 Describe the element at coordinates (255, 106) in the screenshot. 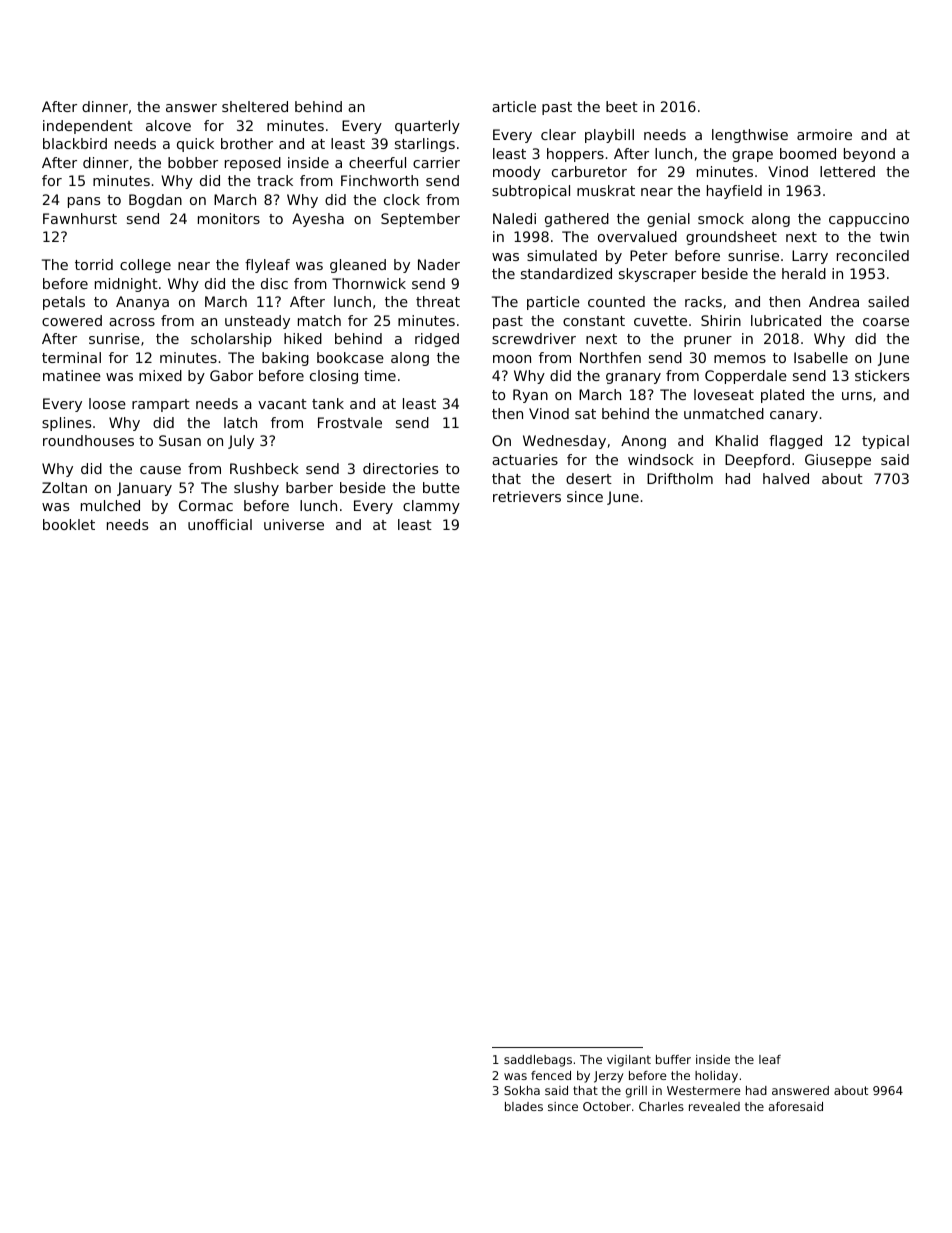

I see `sheltered` at that location.
